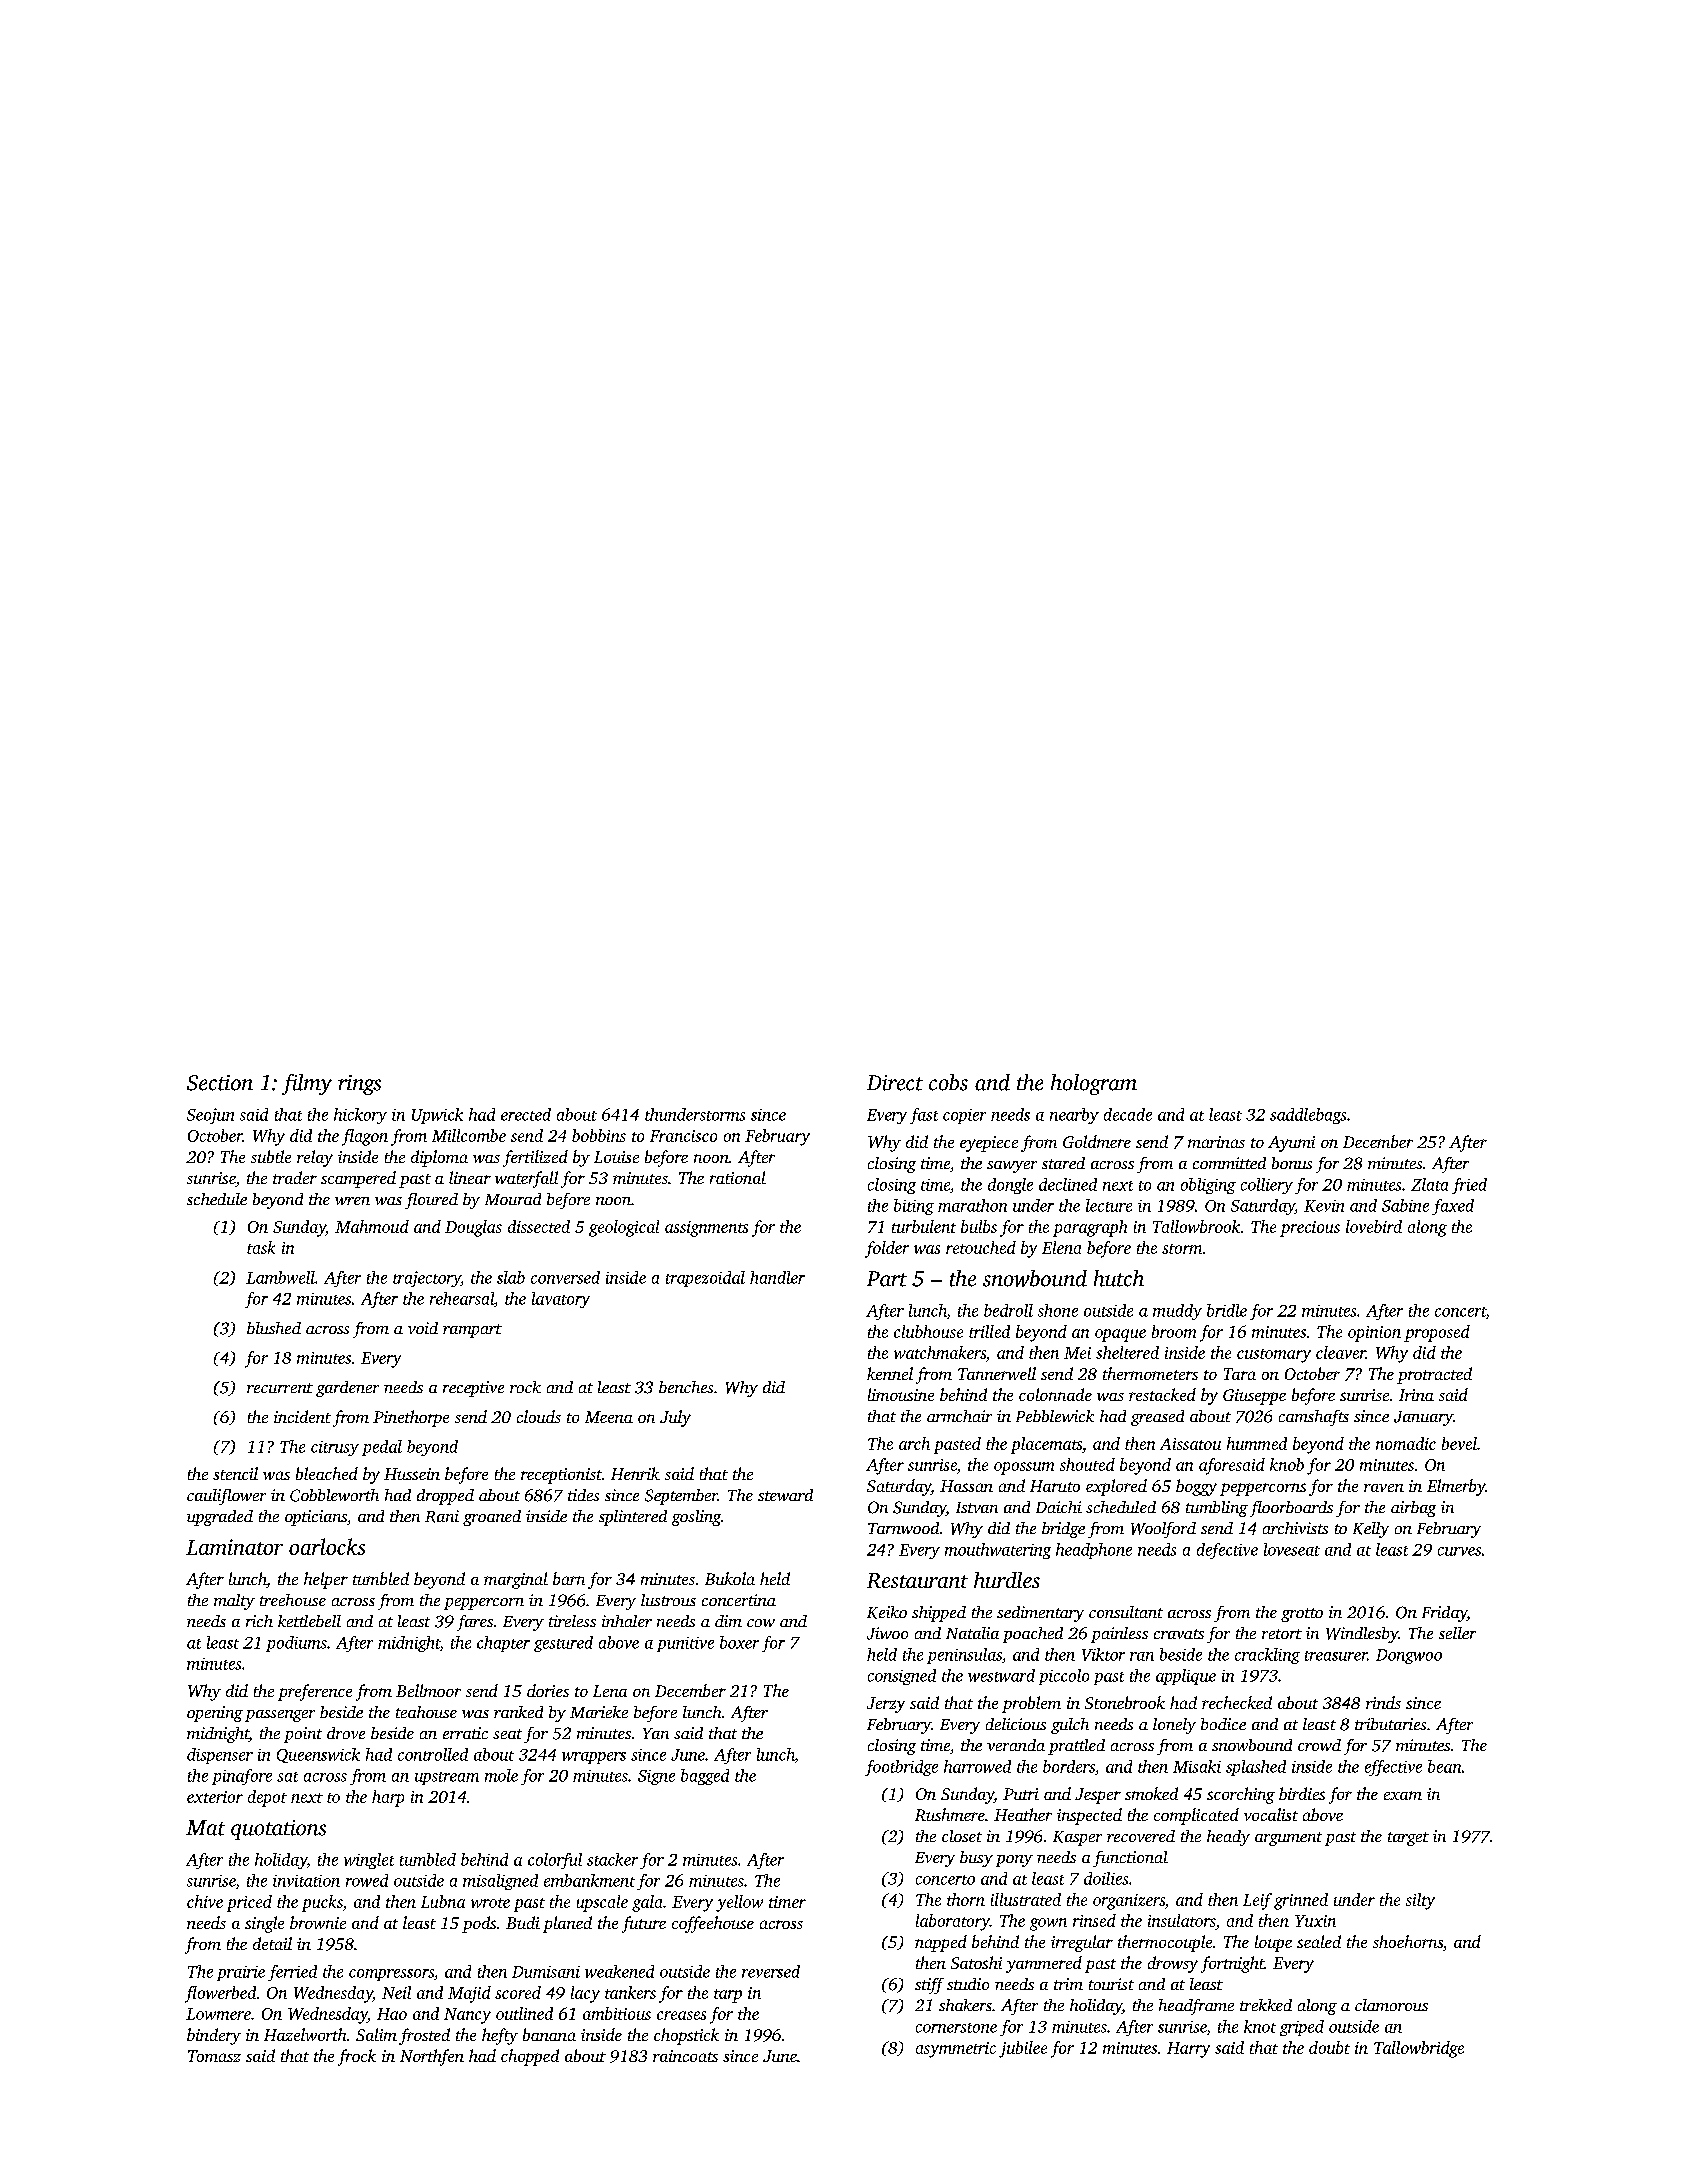 This page has height=2178, width=1683. I want to click on helper, so click(326, 1580).
